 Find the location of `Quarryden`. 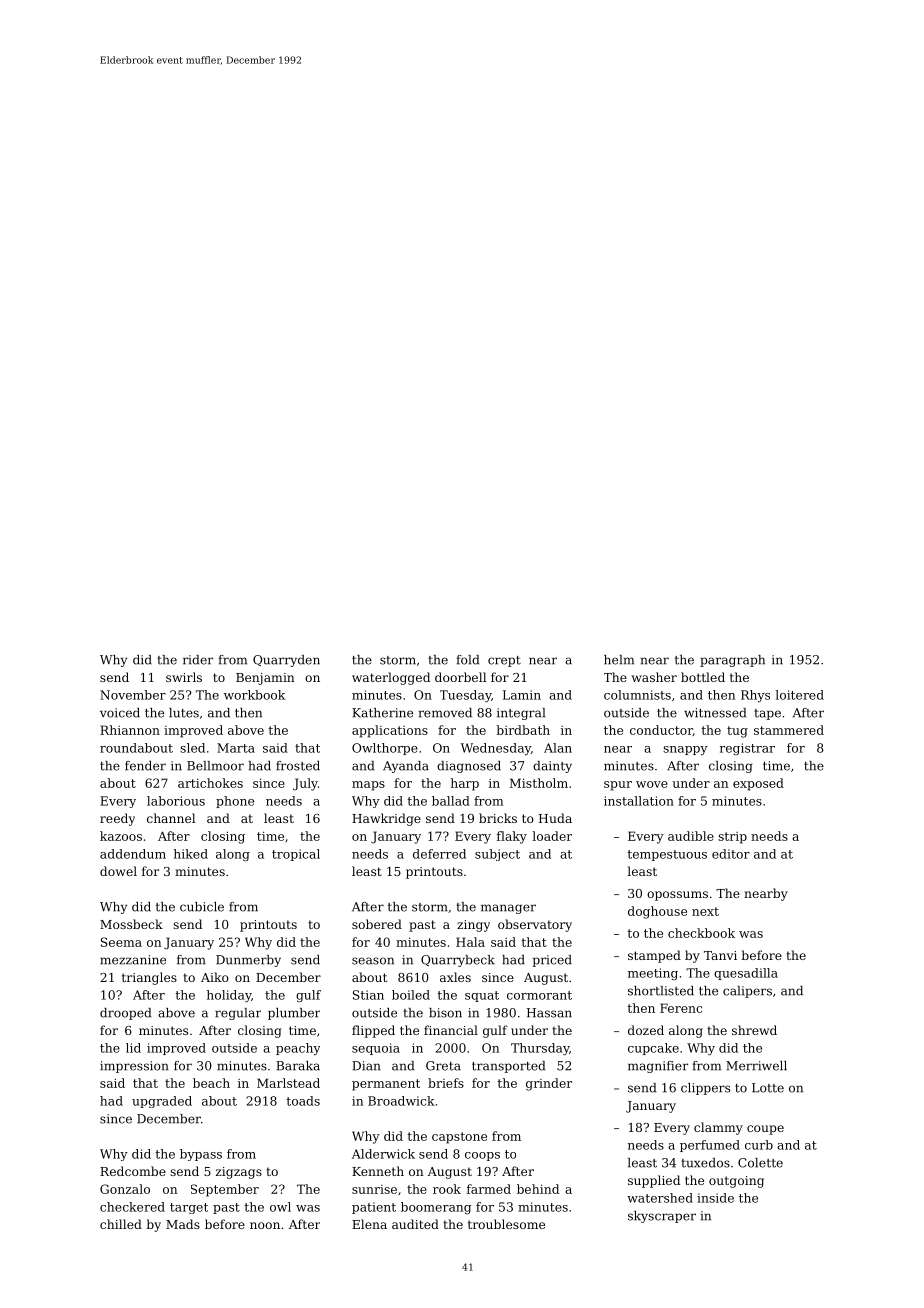

Quarryden is located at coordinates (286, 661).
